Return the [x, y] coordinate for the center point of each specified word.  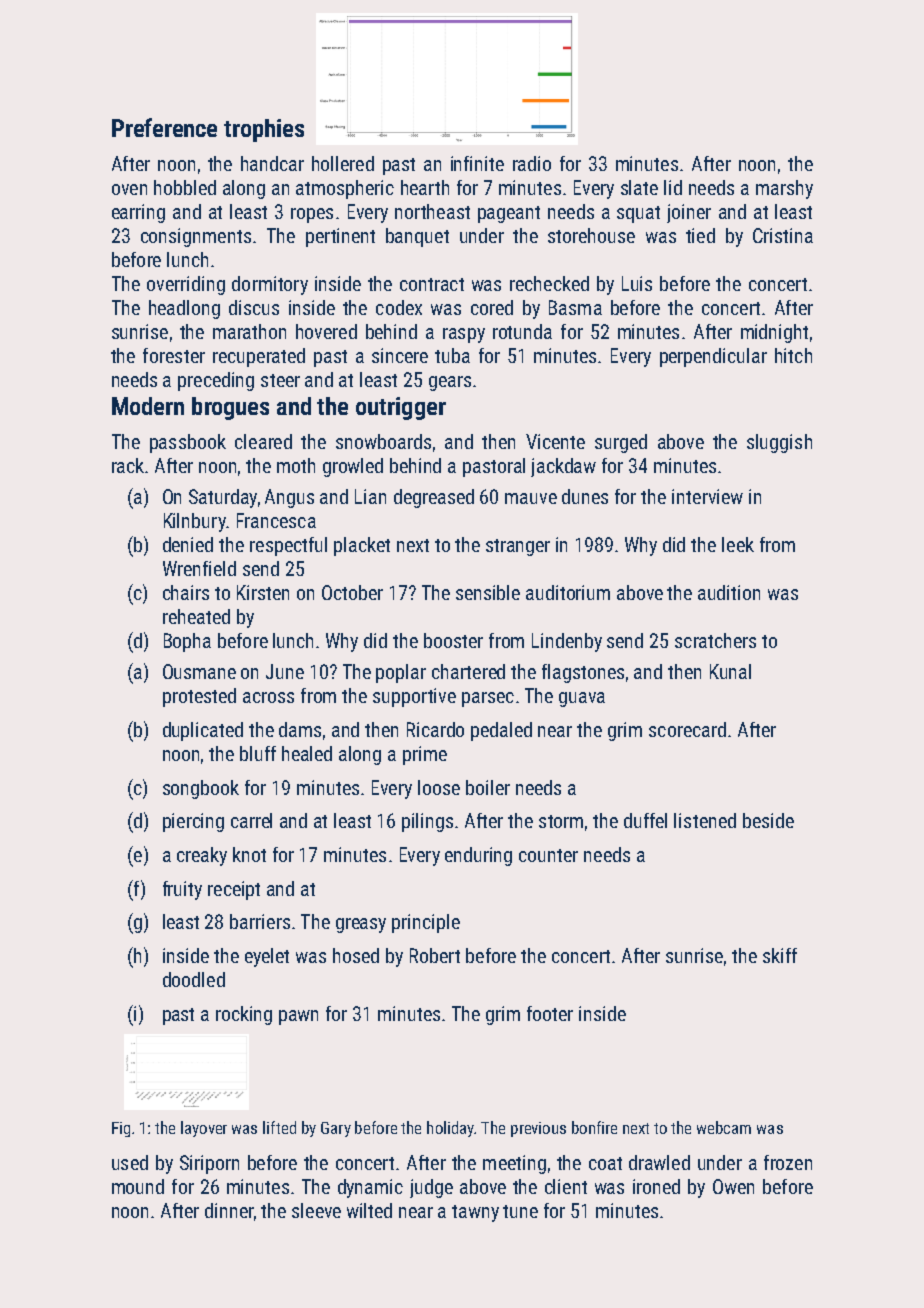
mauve [531, 498]
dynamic [370, 1188]
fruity [182, 890]
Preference [164, 127]
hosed [356, 955]
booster [453, 640]
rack [128, 465]
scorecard [687, 729]
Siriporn [209, 1164]
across [268, 697]
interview [707, 496]
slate [639, 187]
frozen [788, 1162]
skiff [780, 955]
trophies [264, 130]
